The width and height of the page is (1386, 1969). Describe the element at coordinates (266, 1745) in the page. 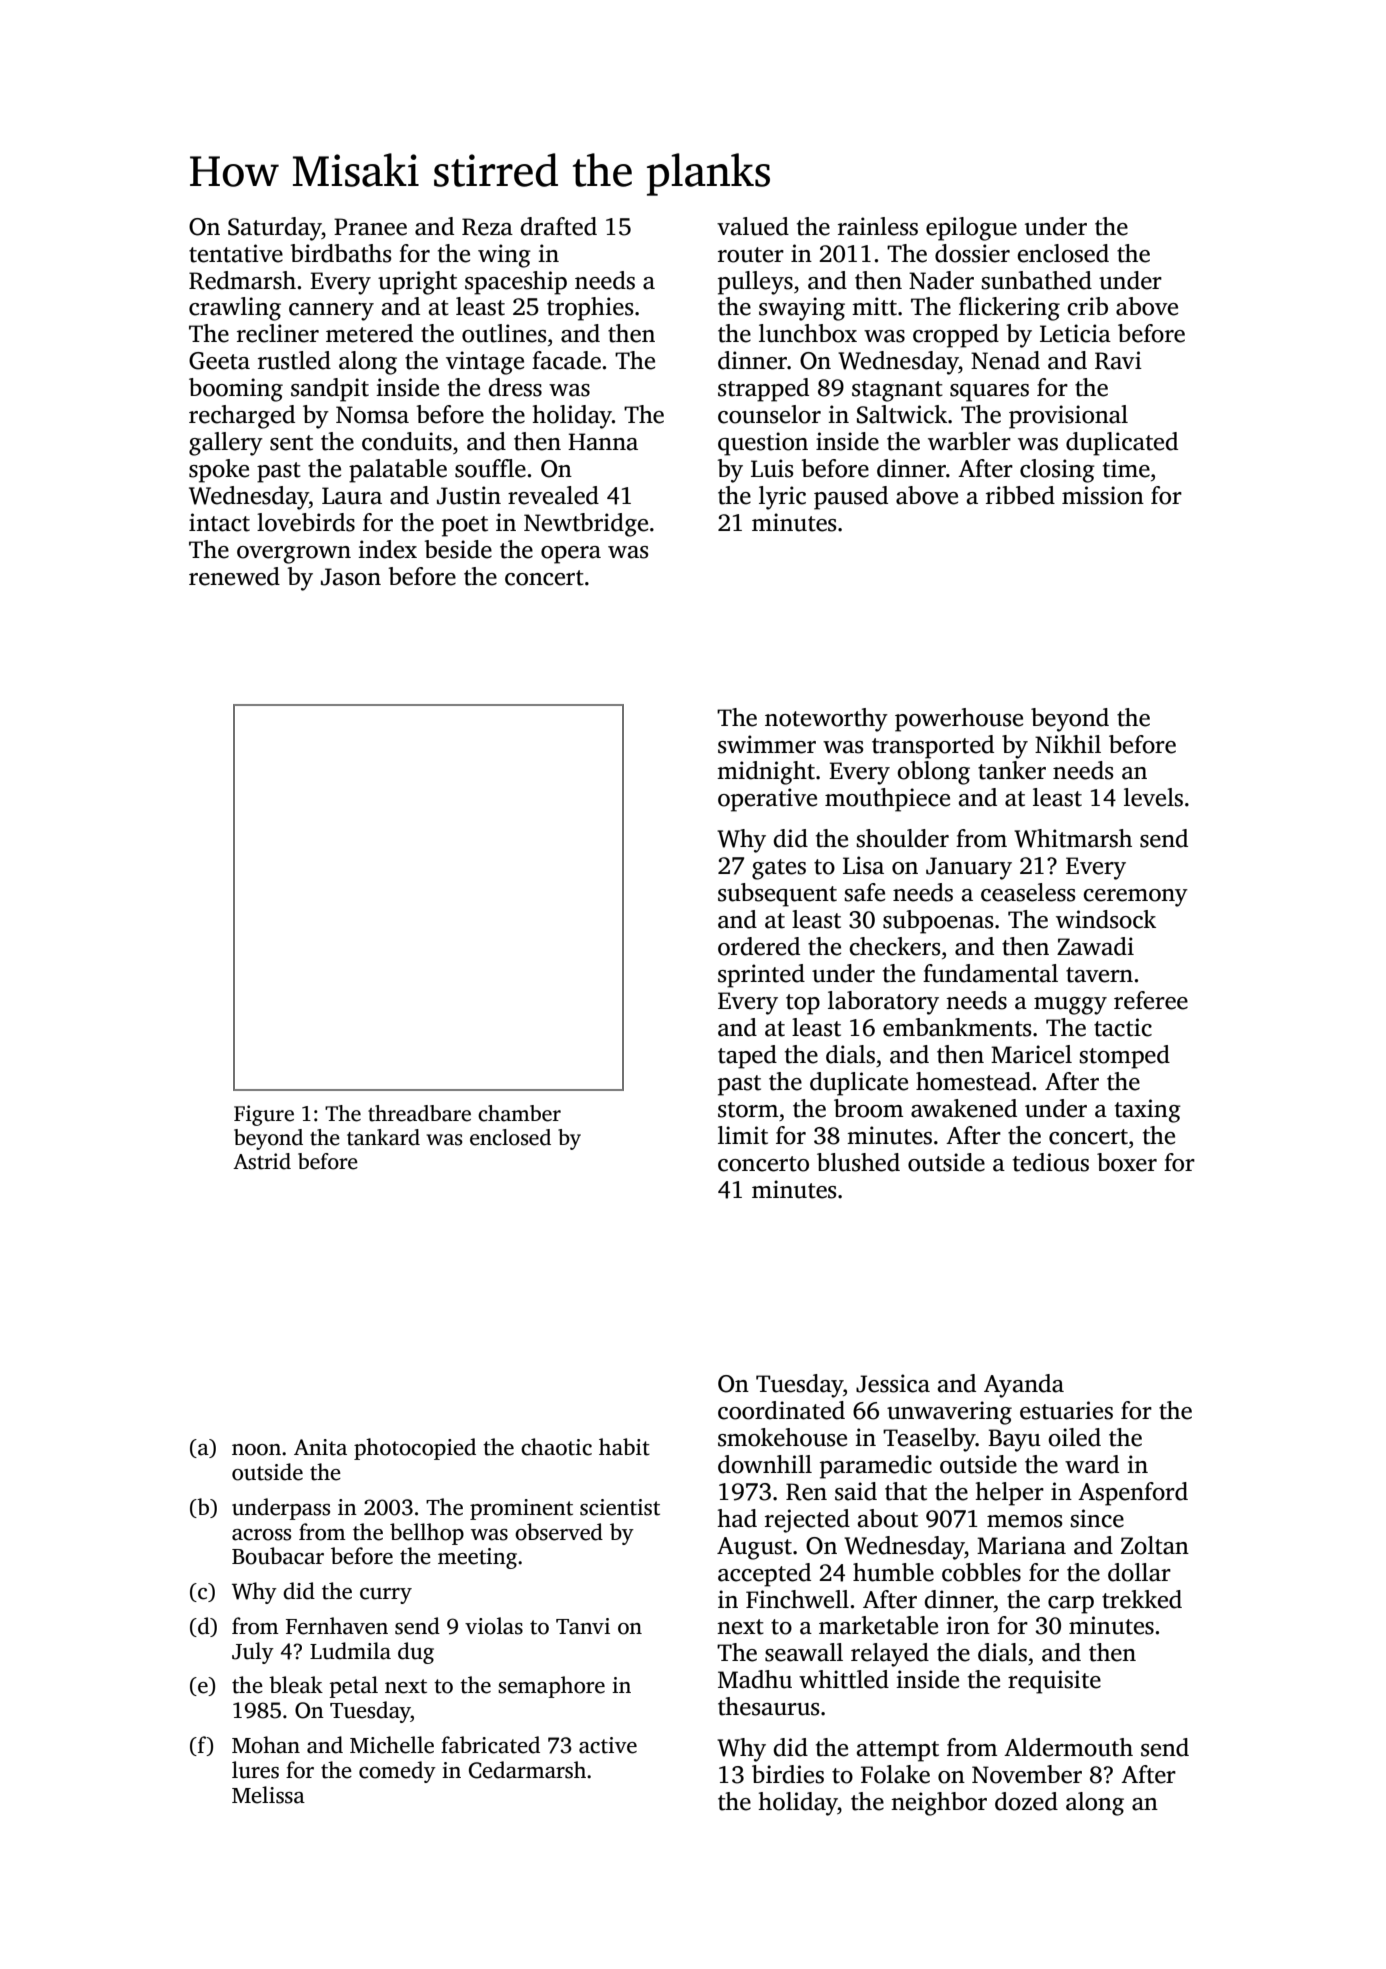

I see `Mohan` at that location.
